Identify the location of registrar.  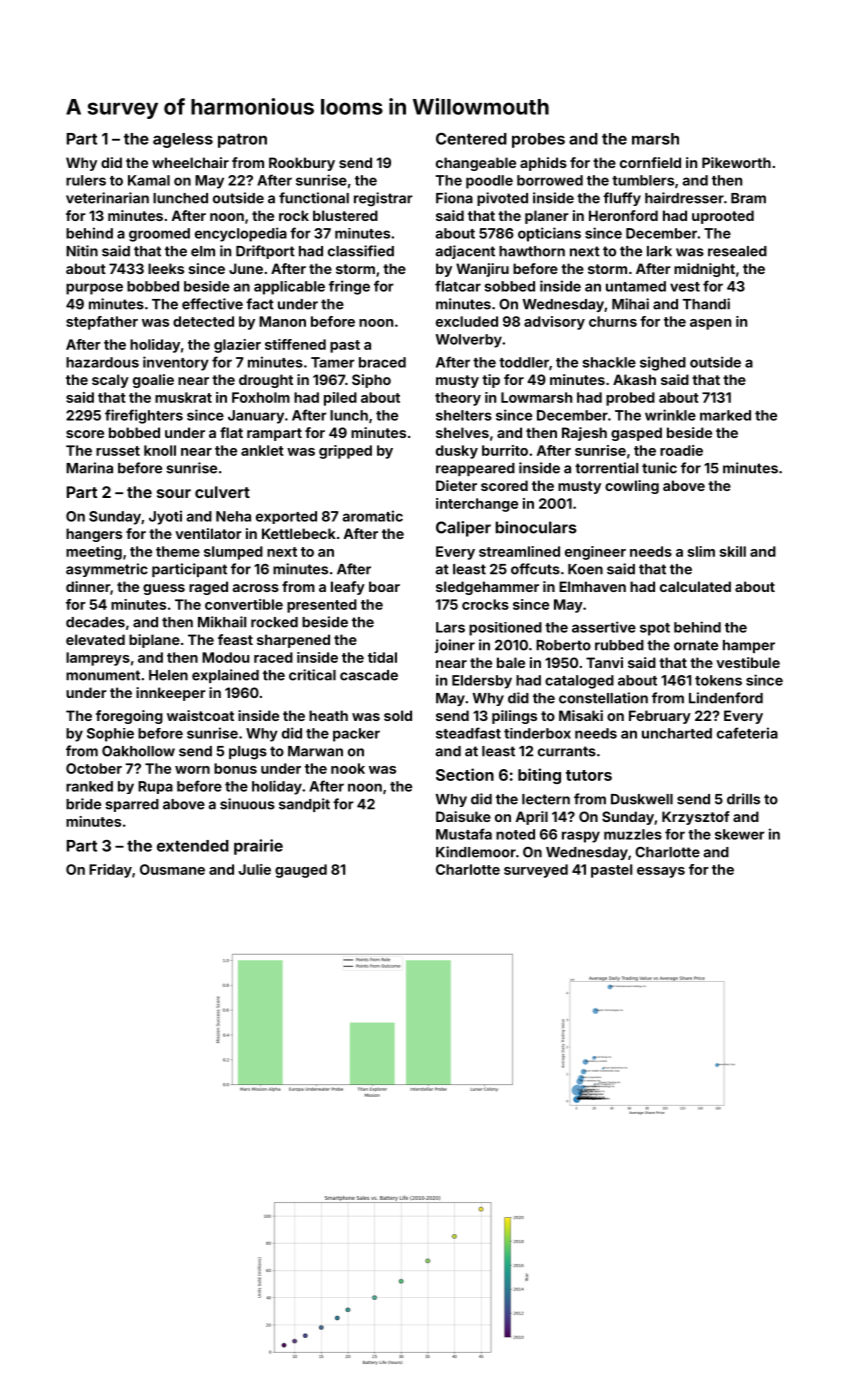
(383, 199).
